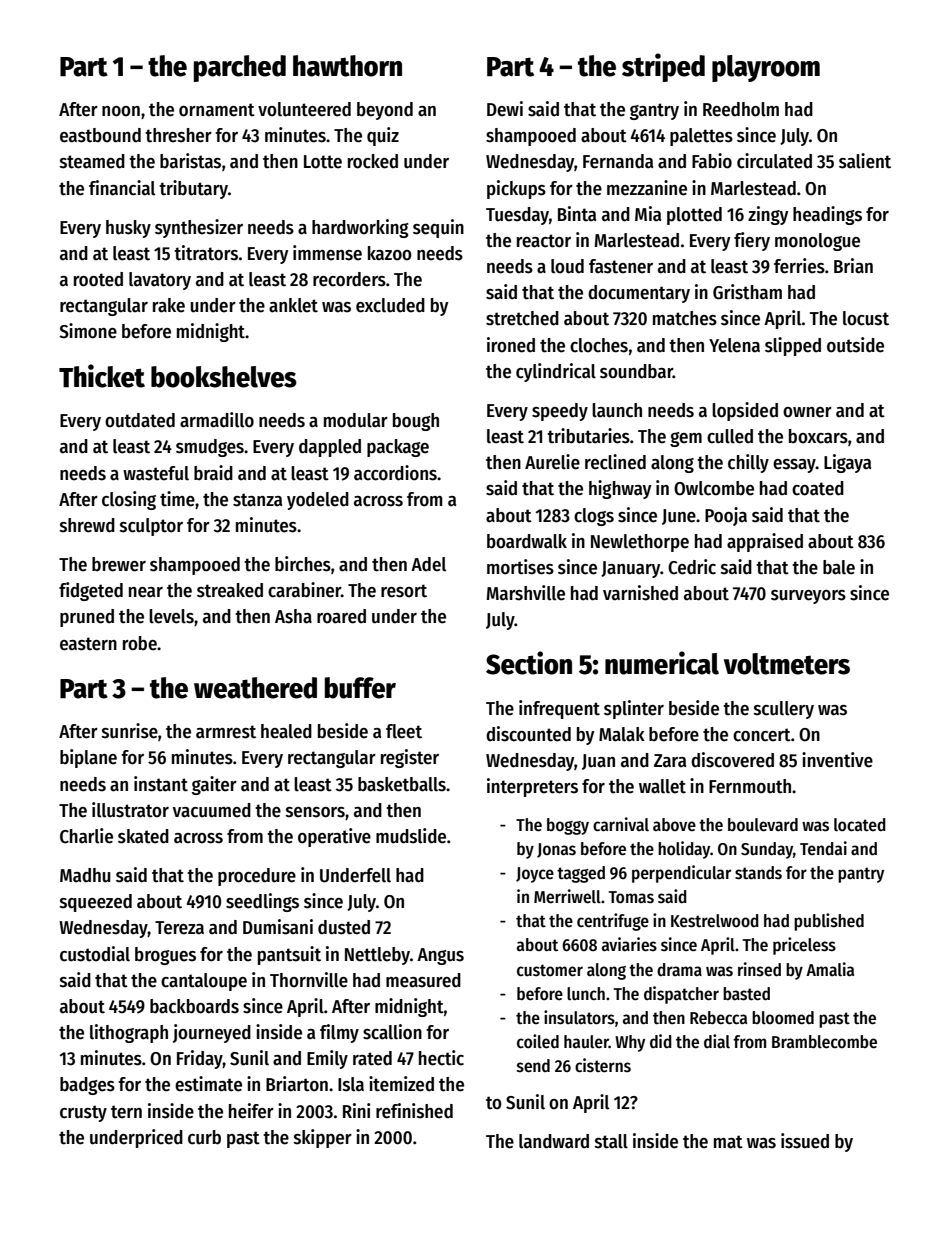 This document has width=952, height=1233. What do you see at coordinates (865, 161) in the document?
I see `salient` at bounding box center [865, 161].
